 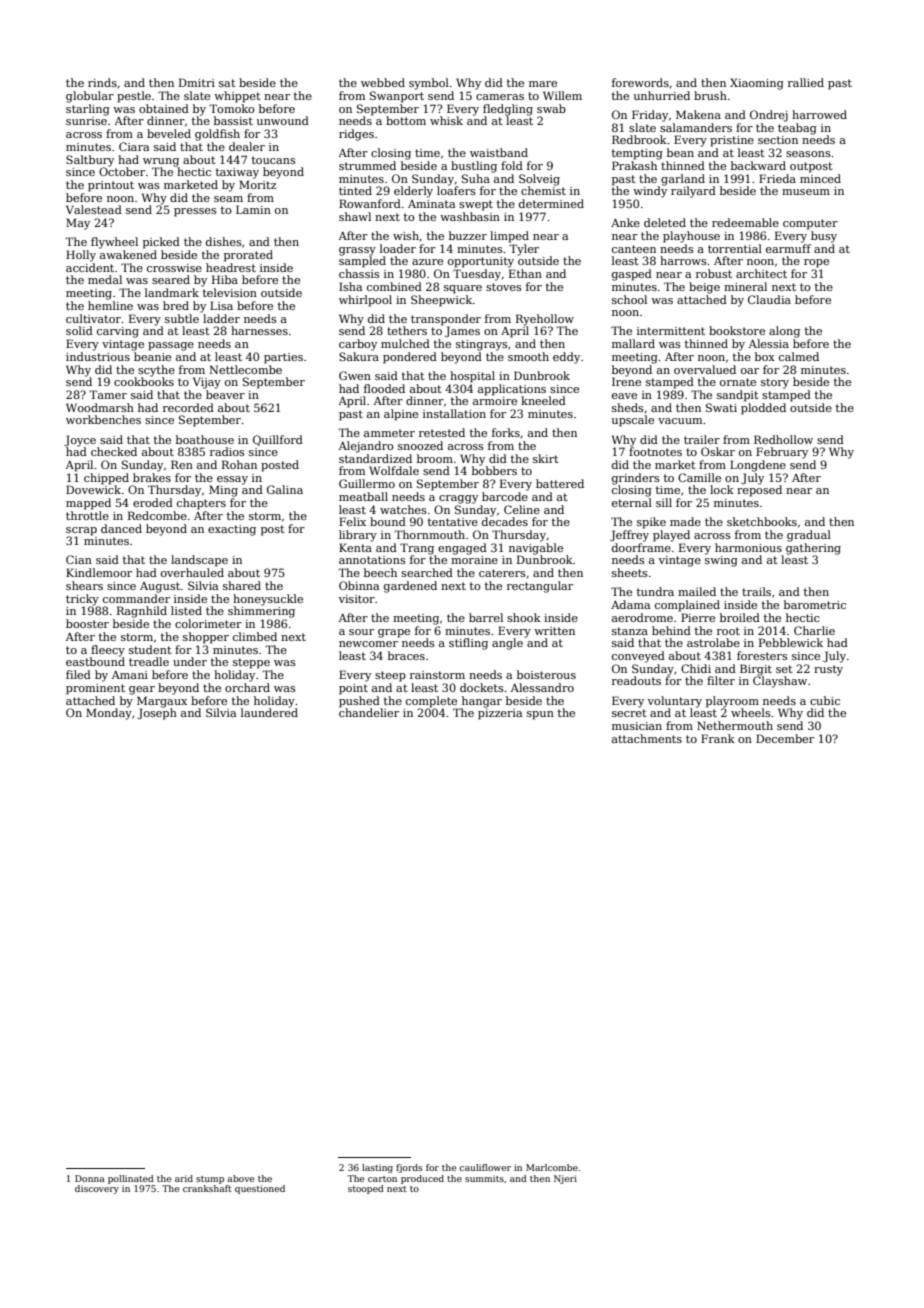 I want to click on Frank, so click(x=718, y=738).
